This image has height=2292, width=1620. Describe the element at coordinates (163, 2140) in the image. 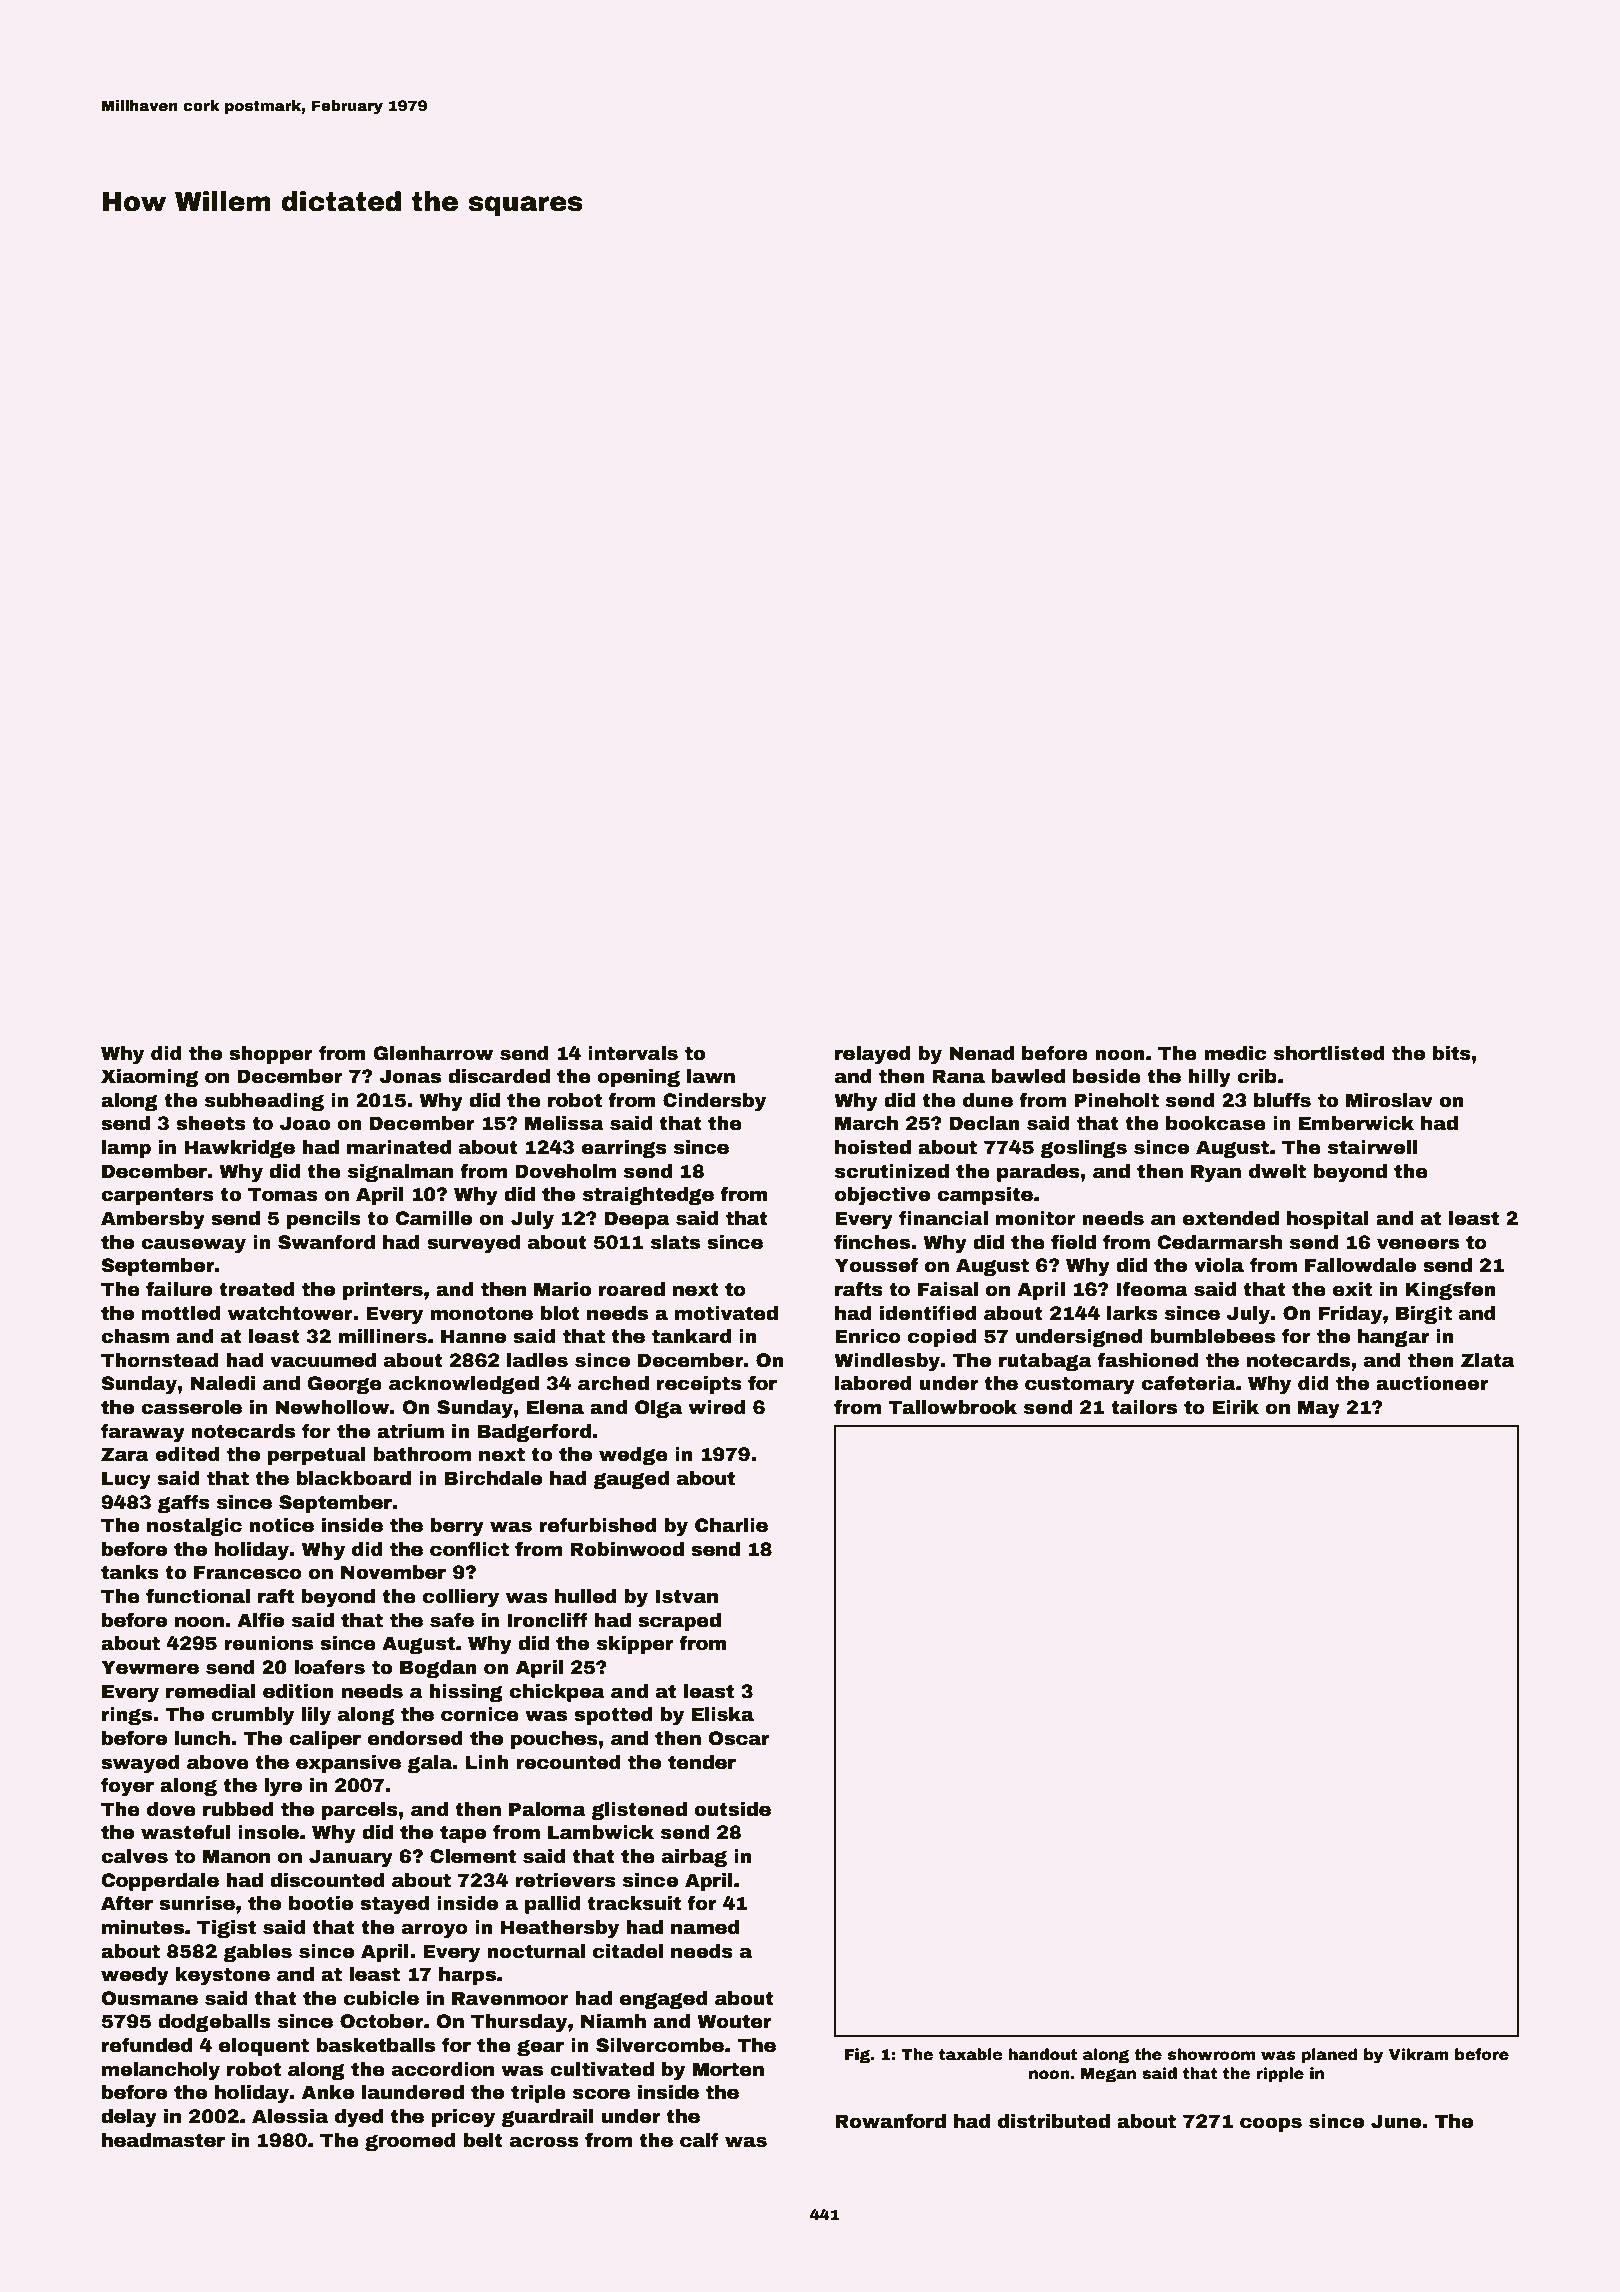

I see `headmaster` at that location.
